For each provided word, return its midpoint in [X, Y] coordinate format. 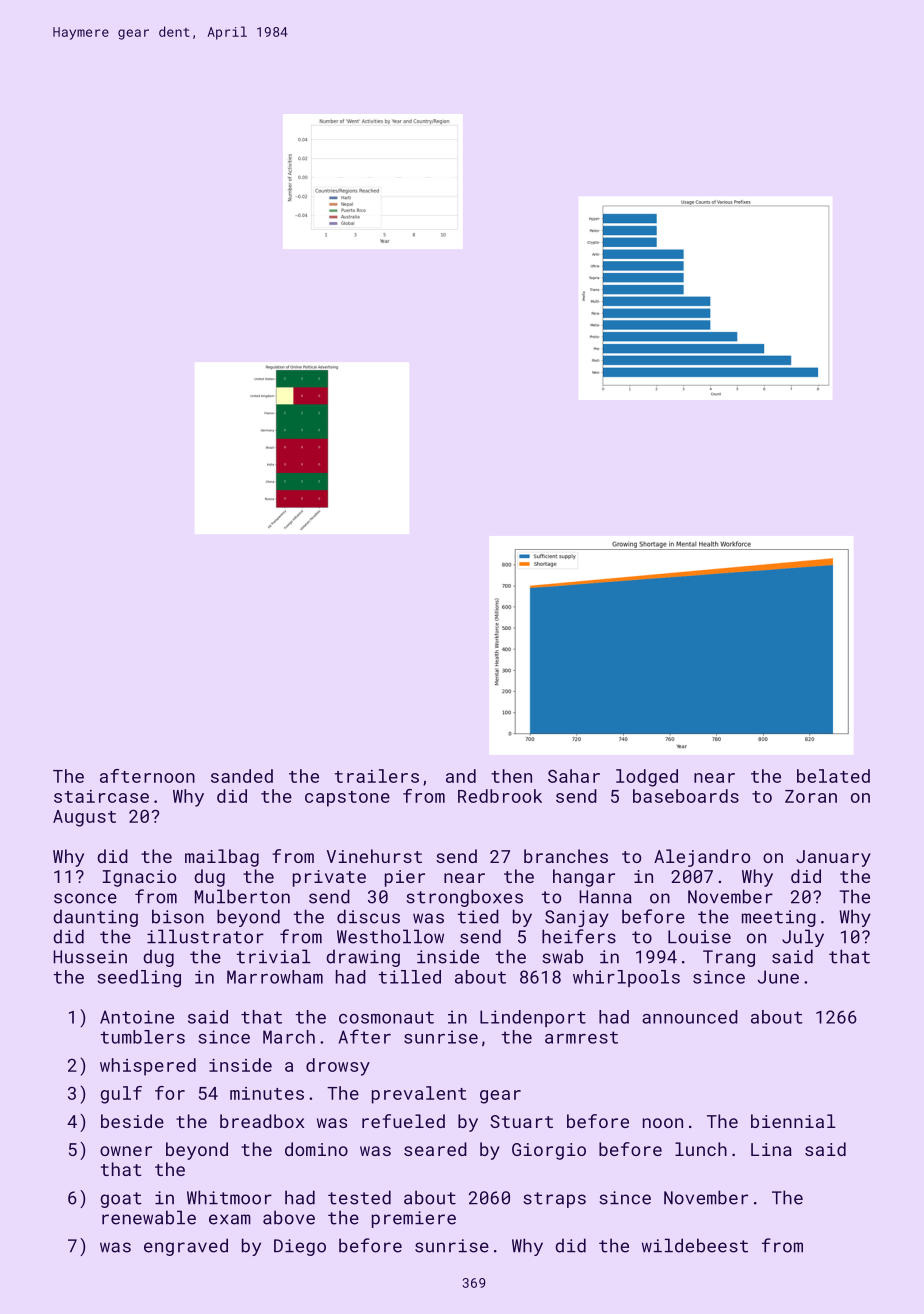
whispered [148, 1067]
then [511, 776]
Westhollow [390, 936]
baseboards [686, 796]
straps [554, 1200]
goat [121, 1200]
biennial [793, 1121]
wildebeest [695, 1245]
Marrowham [275, 977]
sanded [242, 776]
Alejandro [702, 858]
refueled [403, 1121]
